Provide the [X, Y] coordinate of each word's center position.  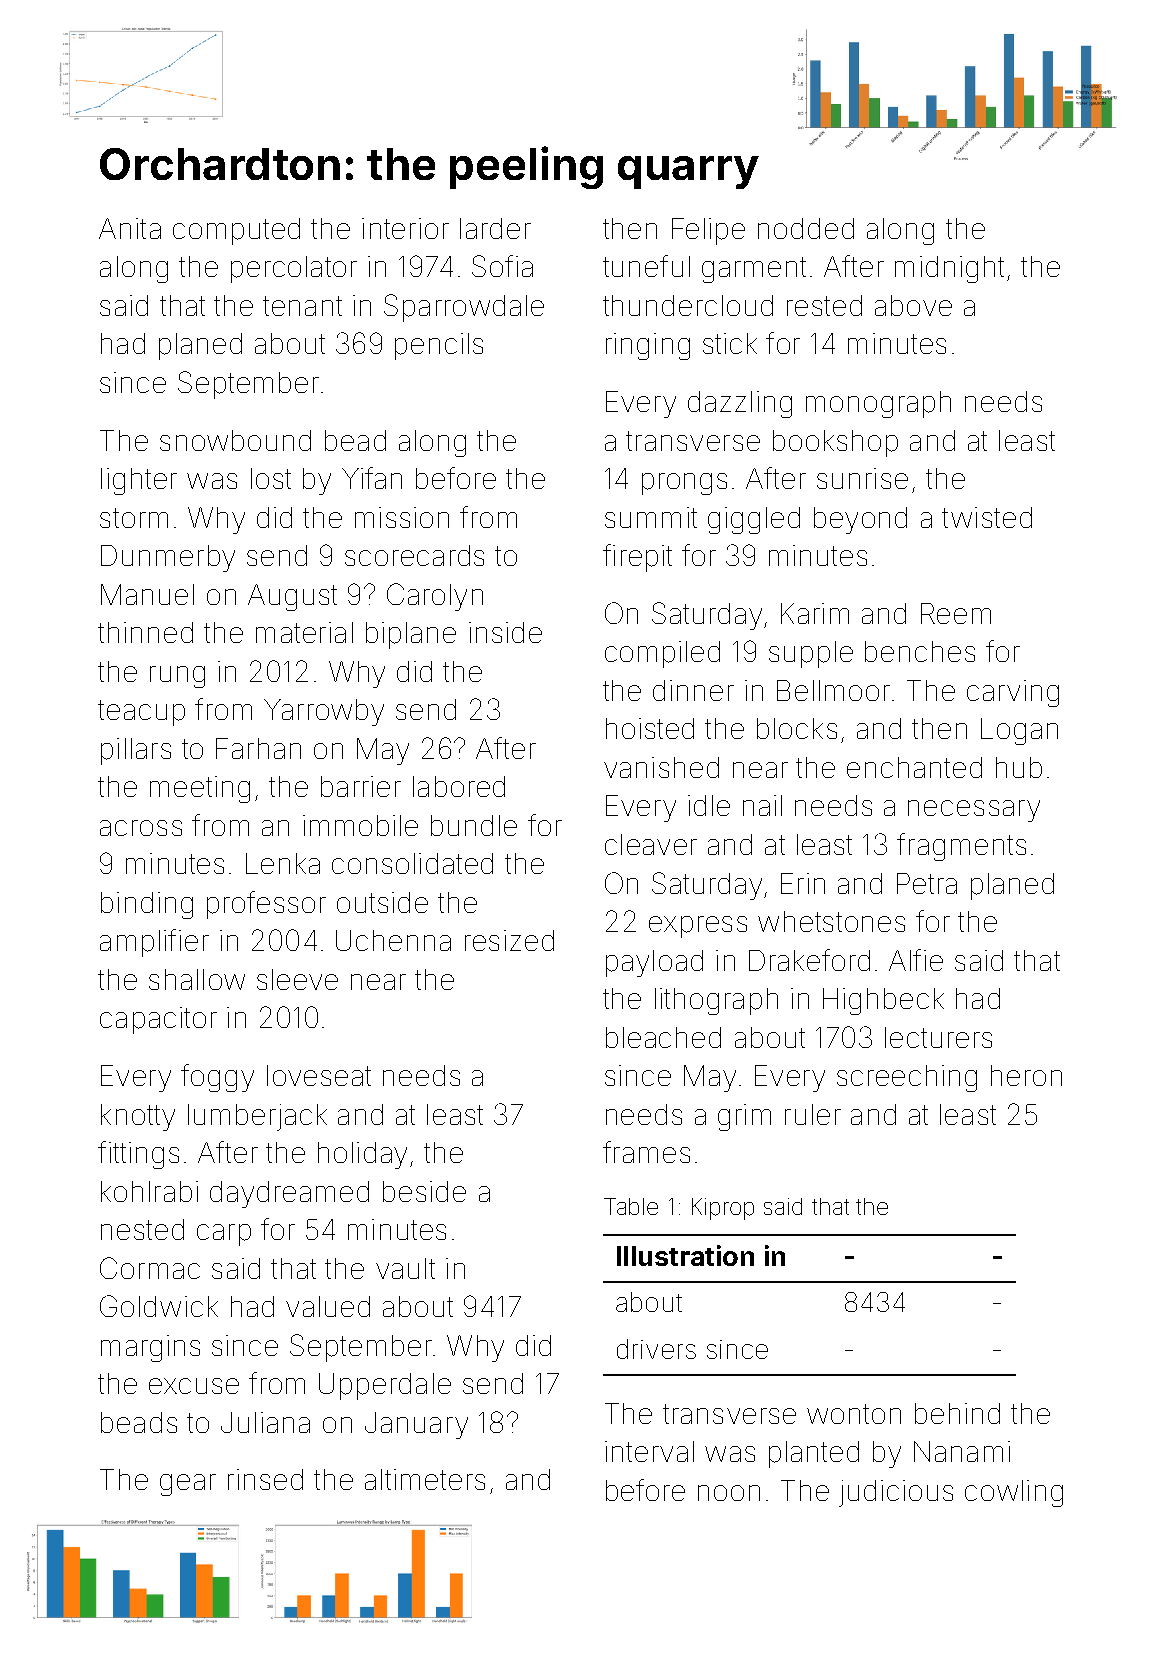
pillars [136, 751]
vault [405, 1268]
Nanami [962, 1451]
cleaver [651, 844]
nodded [806, 228]
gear [188, 1485]
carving [1013, 693]
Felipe [708, 231]
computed [236, 231]
